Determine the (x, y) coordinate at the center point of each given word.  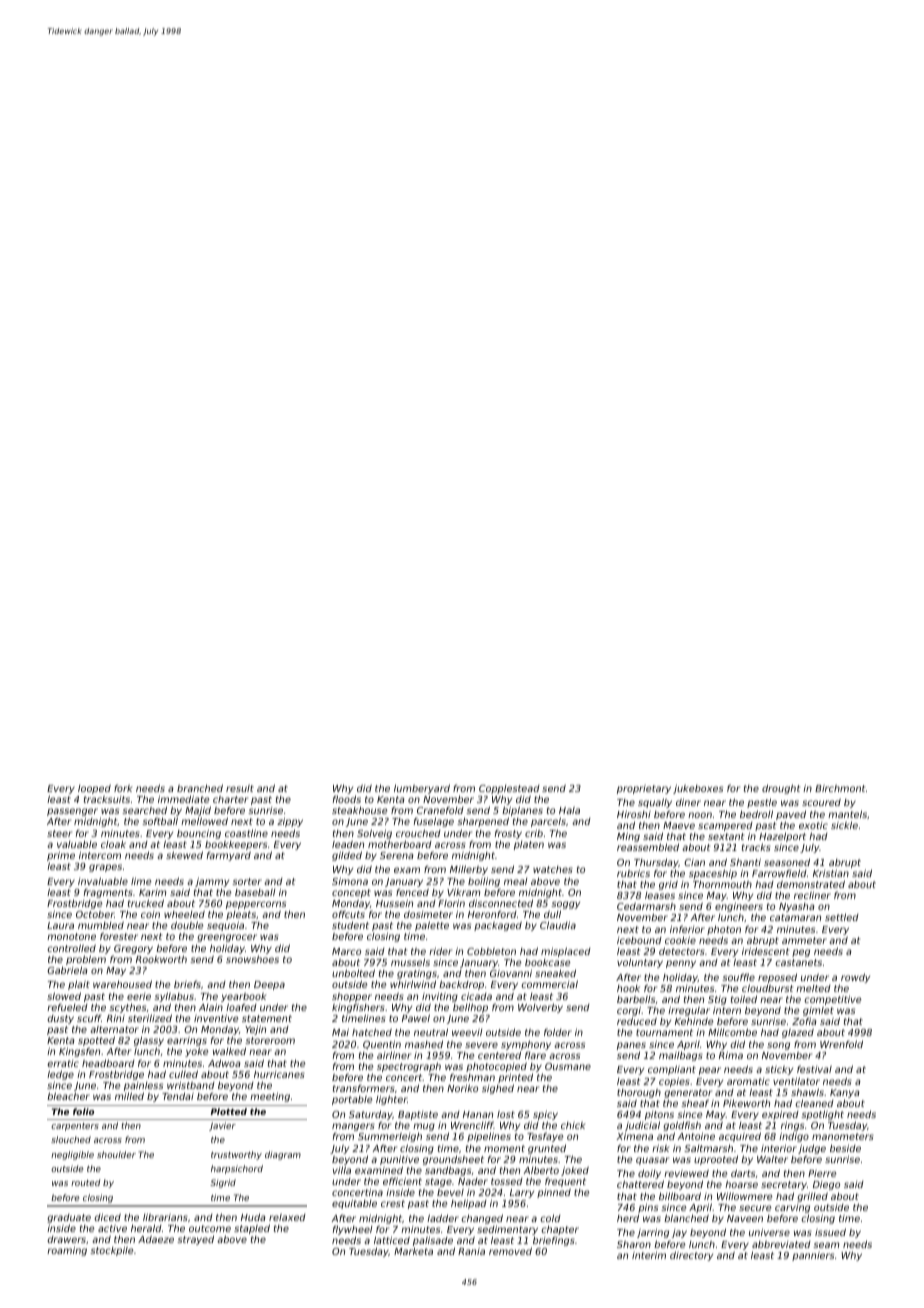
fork (123, 788)
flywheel (352, 1230)
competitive (833, 1000)
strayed (195, 1240)
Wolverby (540, 1008)
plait (79, 985)
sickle (844, 825)
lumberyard (422, 789)
